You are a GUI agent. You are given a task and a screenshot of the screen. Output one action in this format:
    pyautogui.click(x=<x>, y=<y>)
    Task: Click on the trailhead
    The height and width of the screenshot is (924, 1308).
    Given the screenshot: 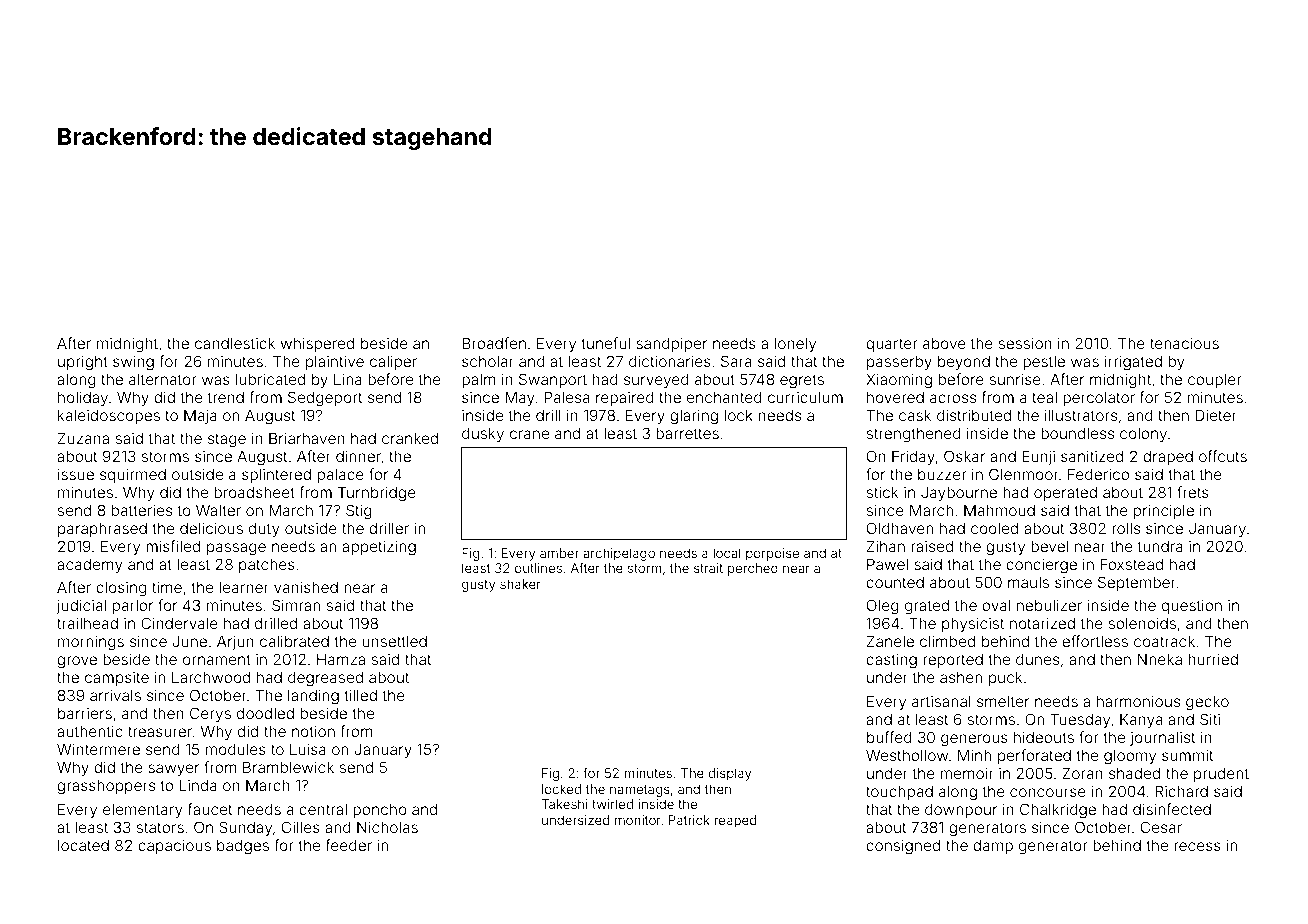 What is the action you would take?
    pyautogui.click(x=87, y=623)
